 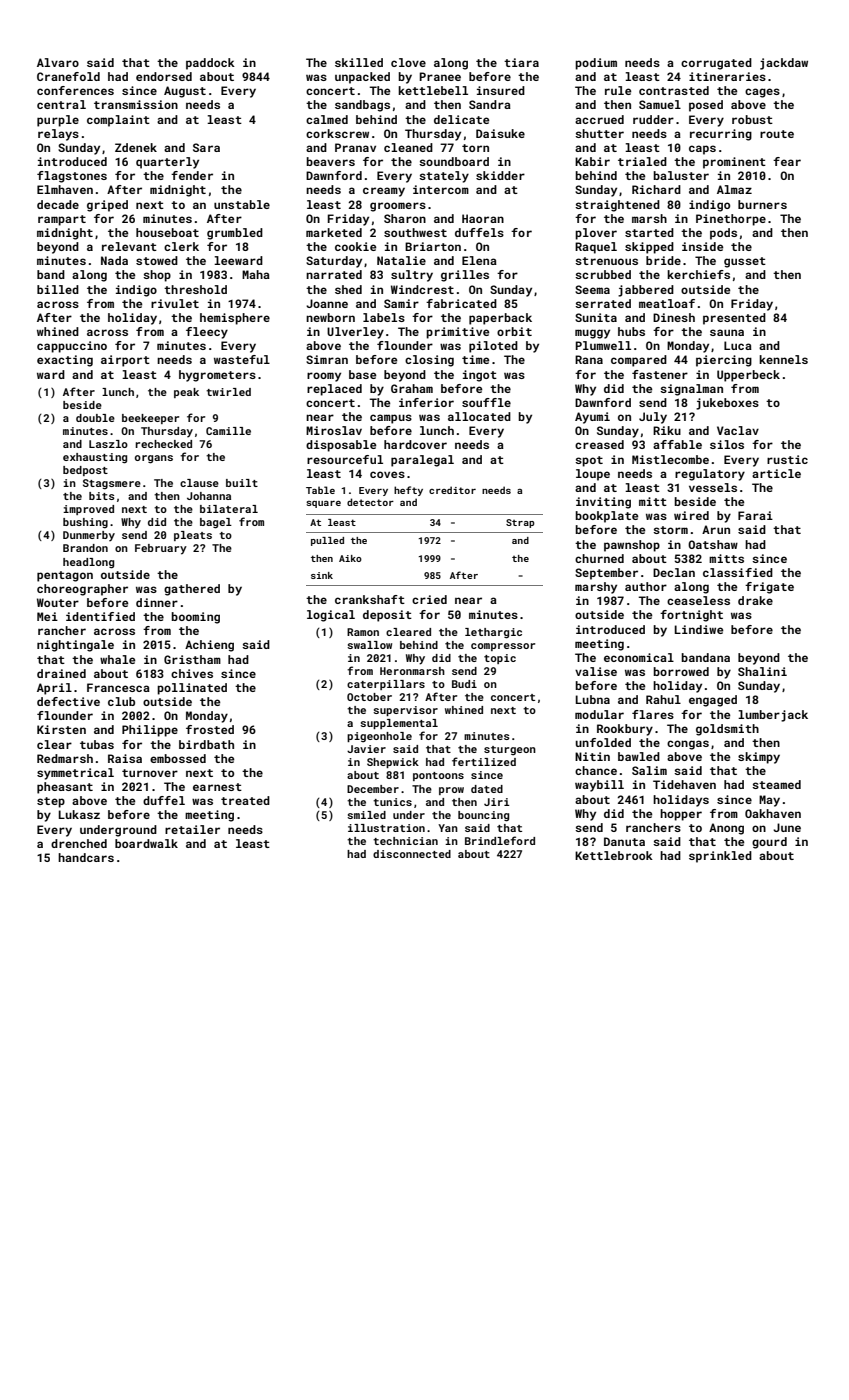 I want to click on Alvaro, so click(x=58, y=62).
